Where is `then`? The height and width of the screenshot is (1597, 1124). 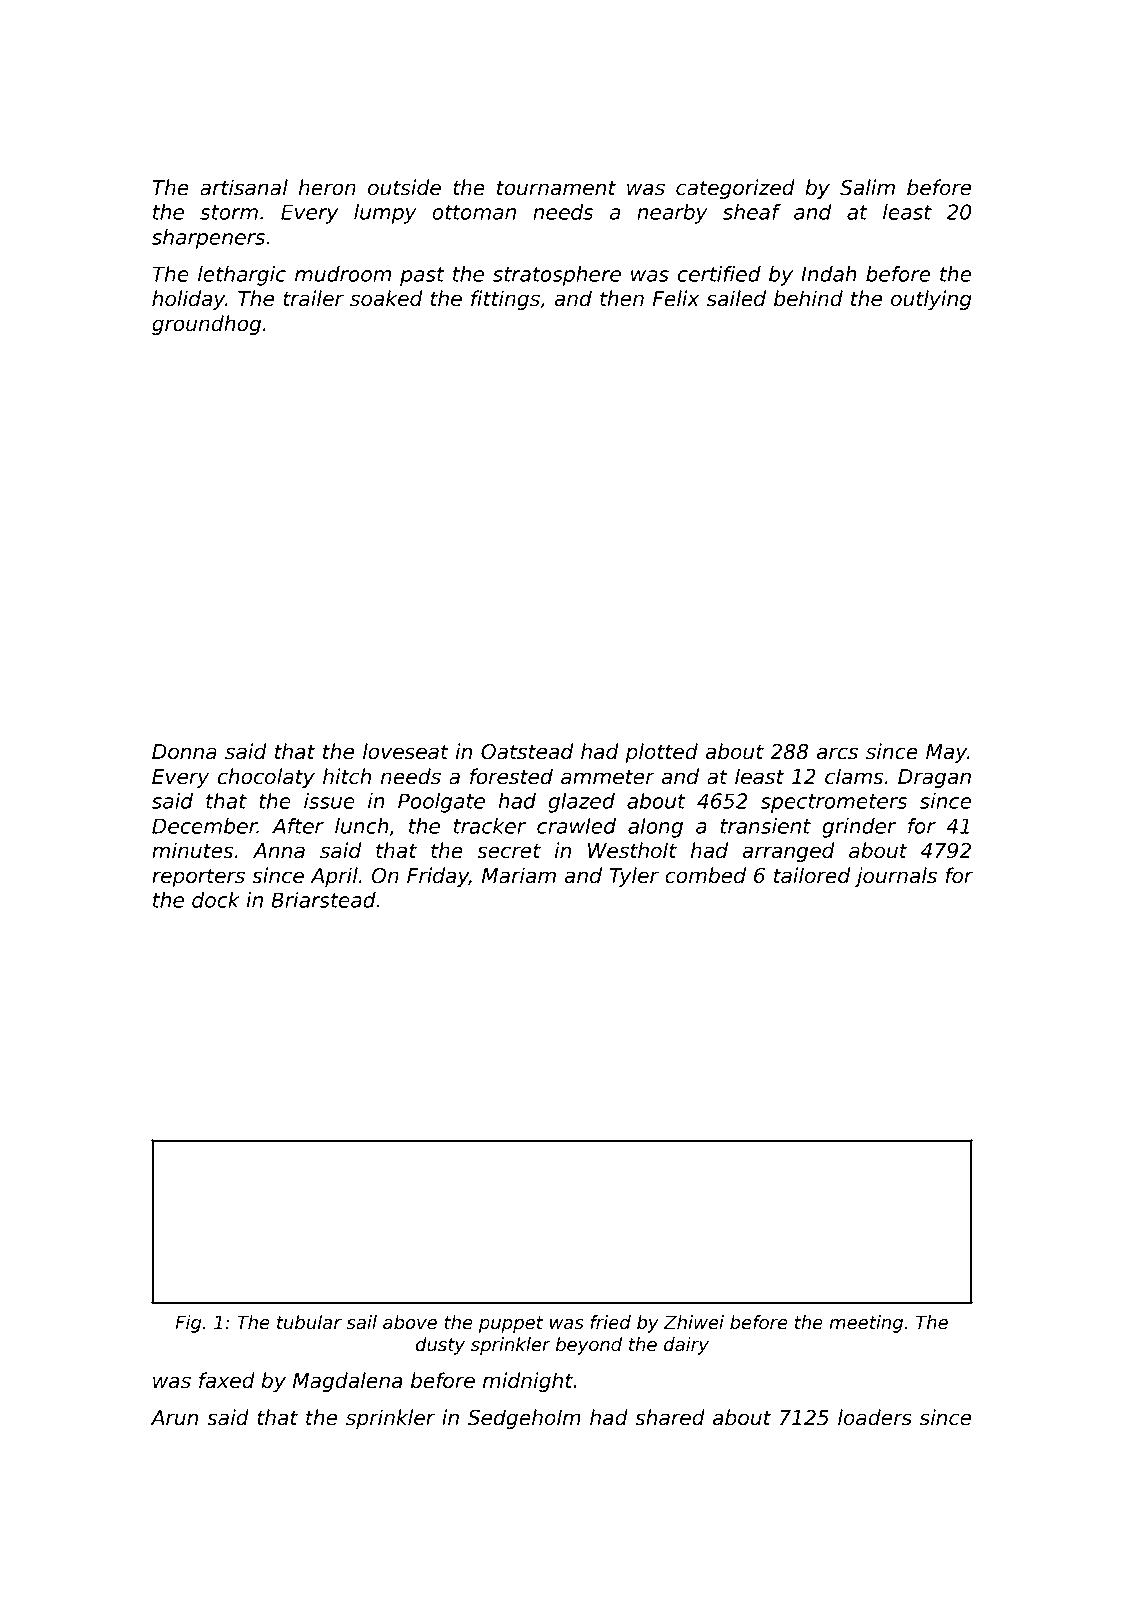 then is located at coordinates (622, 298).
